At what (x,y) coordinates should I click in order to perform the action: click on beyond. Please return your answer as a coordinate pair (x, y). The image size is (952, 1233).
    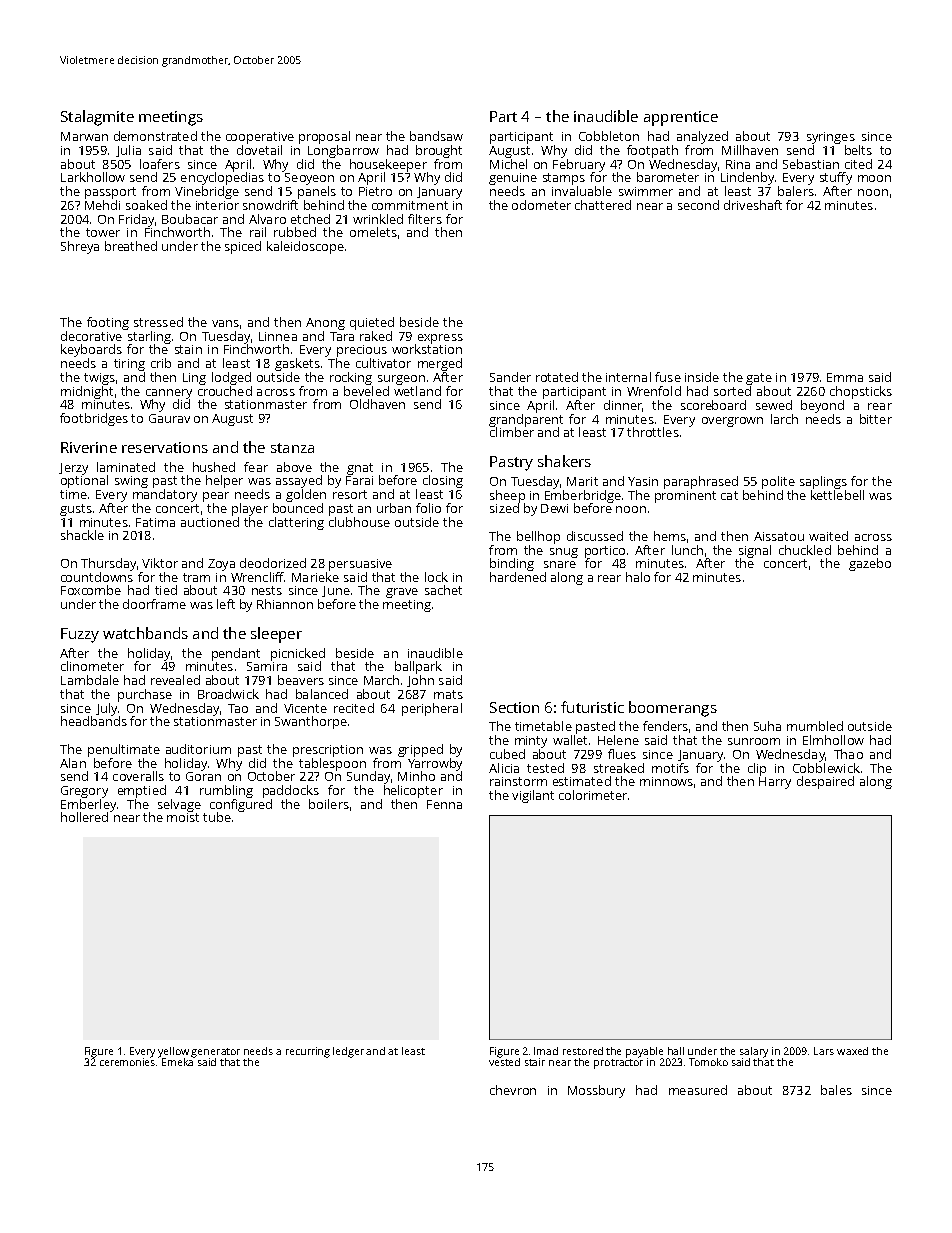
    Looking at the image, I should click on (822, 406).
